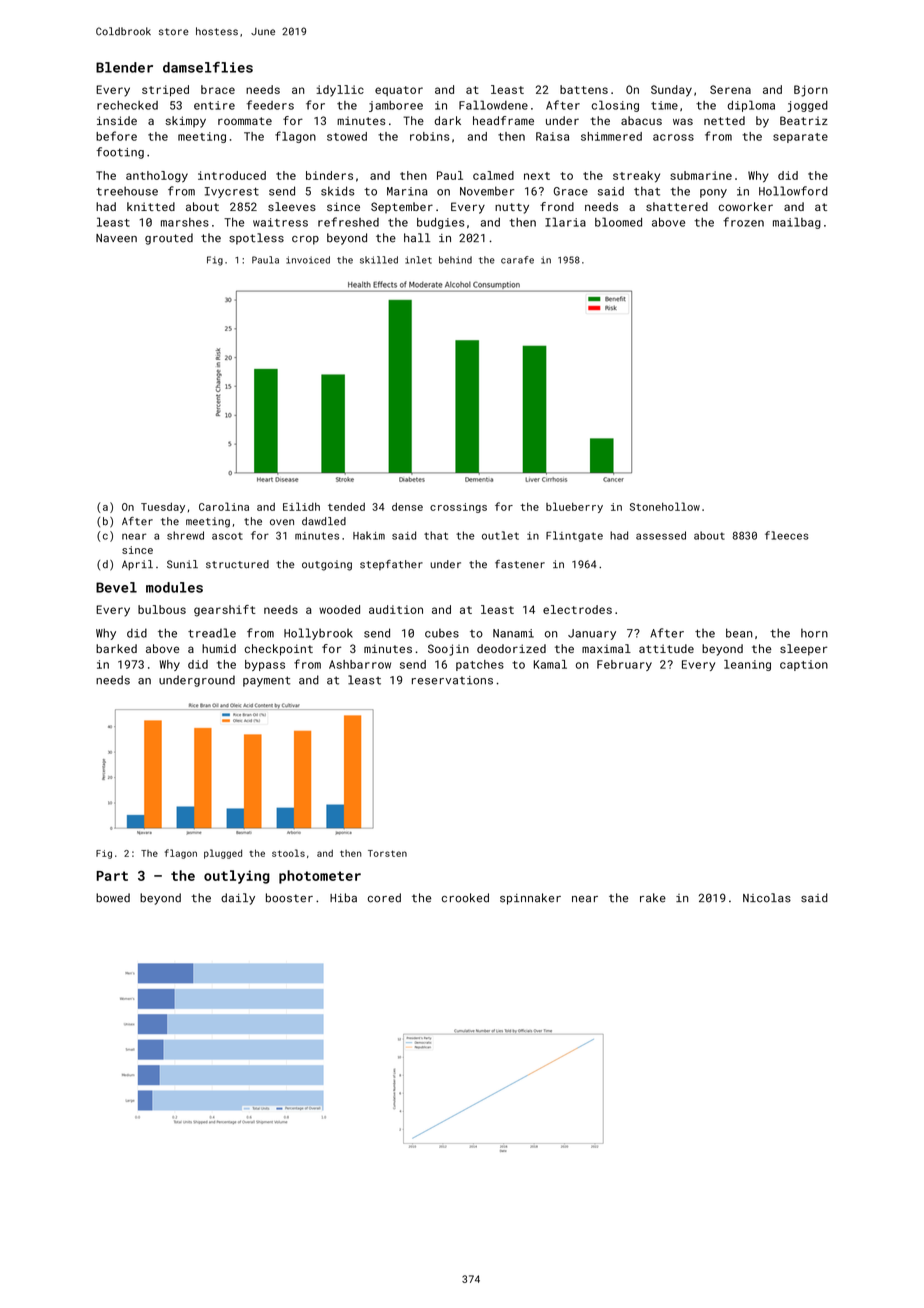 Image resolution: width=924 pixels, height=1308 pixels. Describe the element at coordinates (238, 899) in the screenshot. I see `daily` at that location.
